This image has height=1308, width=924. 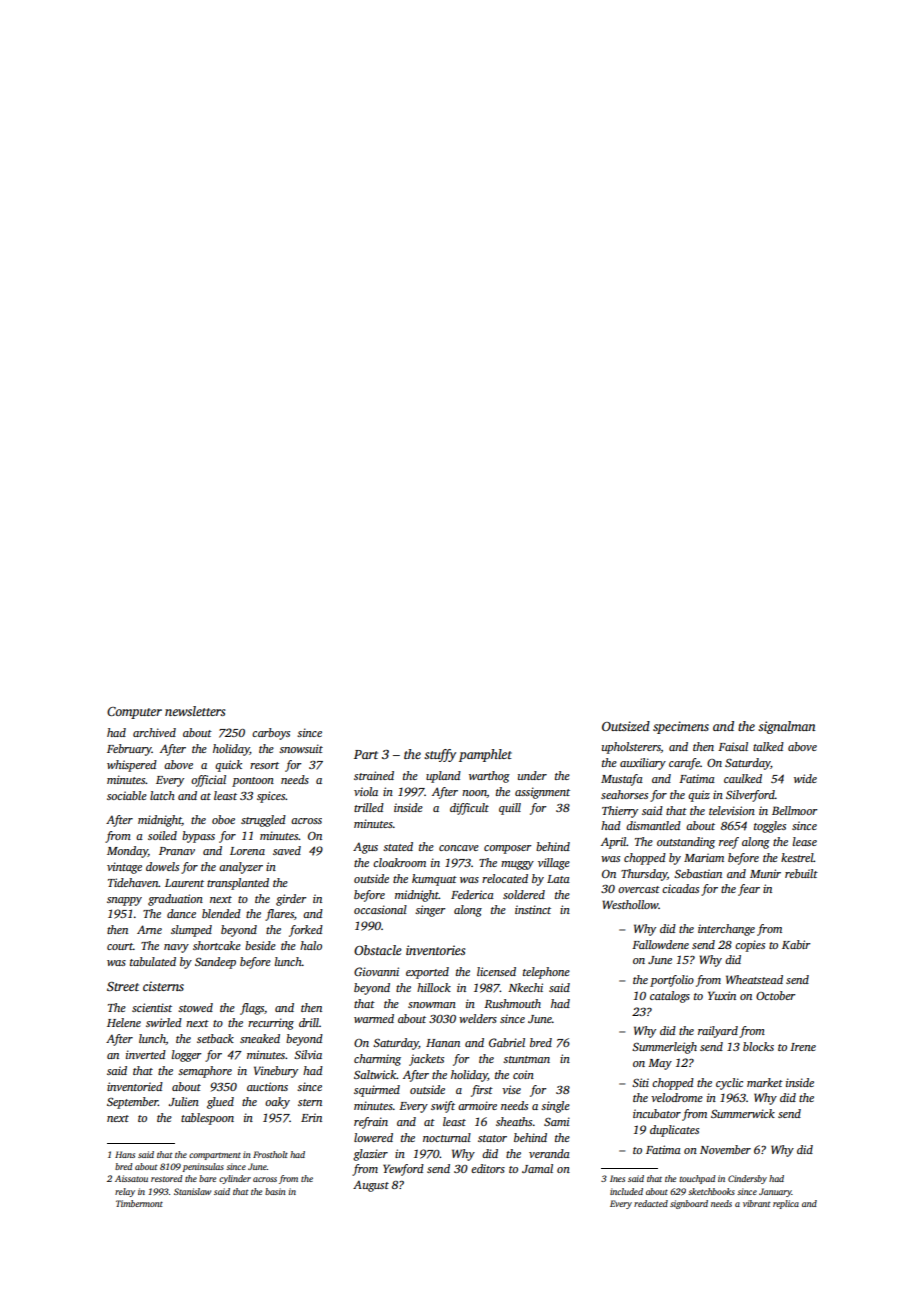 I want to click on whispered, so click(x=132, y=766).
